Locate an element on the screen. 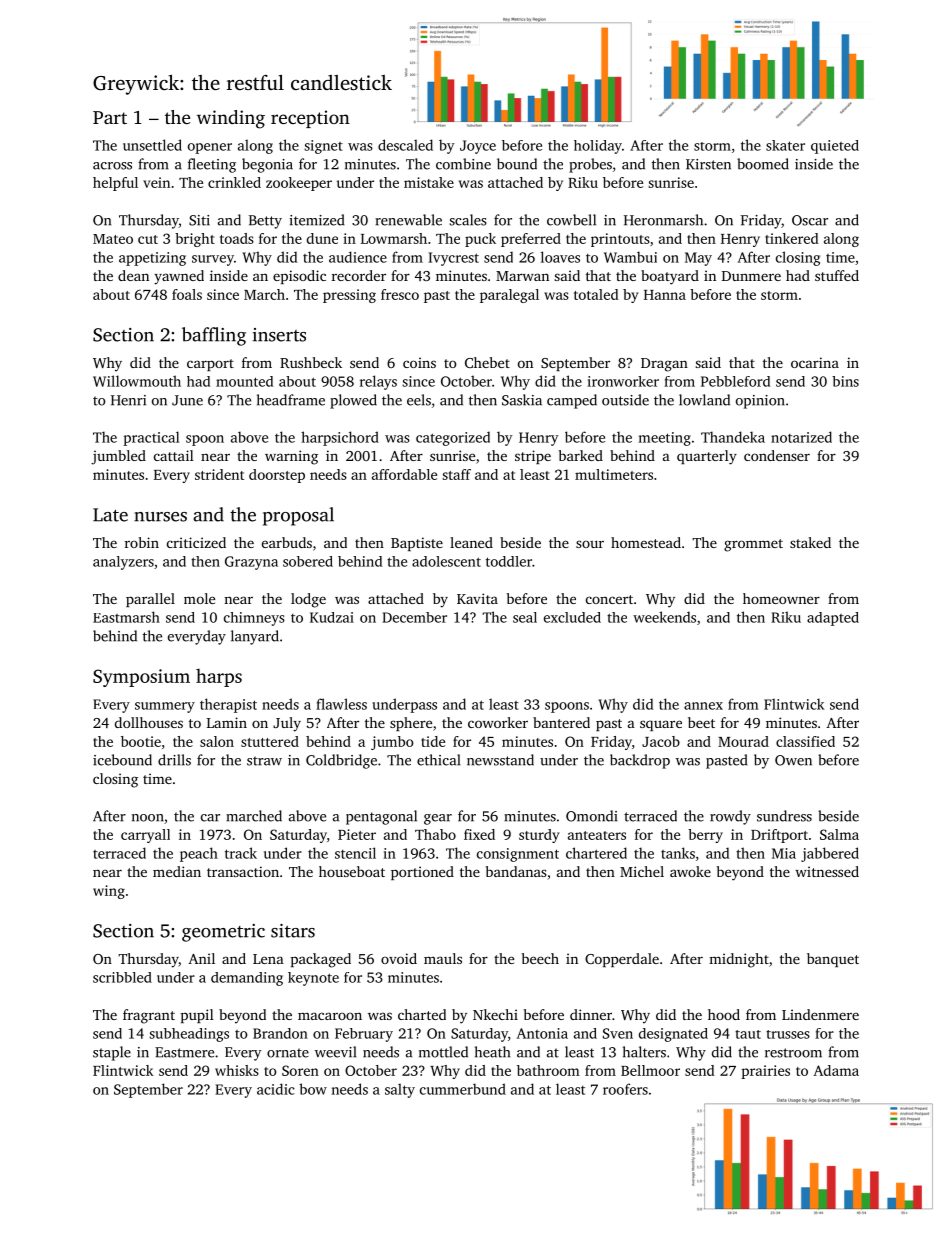  witnessed is located at coordinates (827, 871).
